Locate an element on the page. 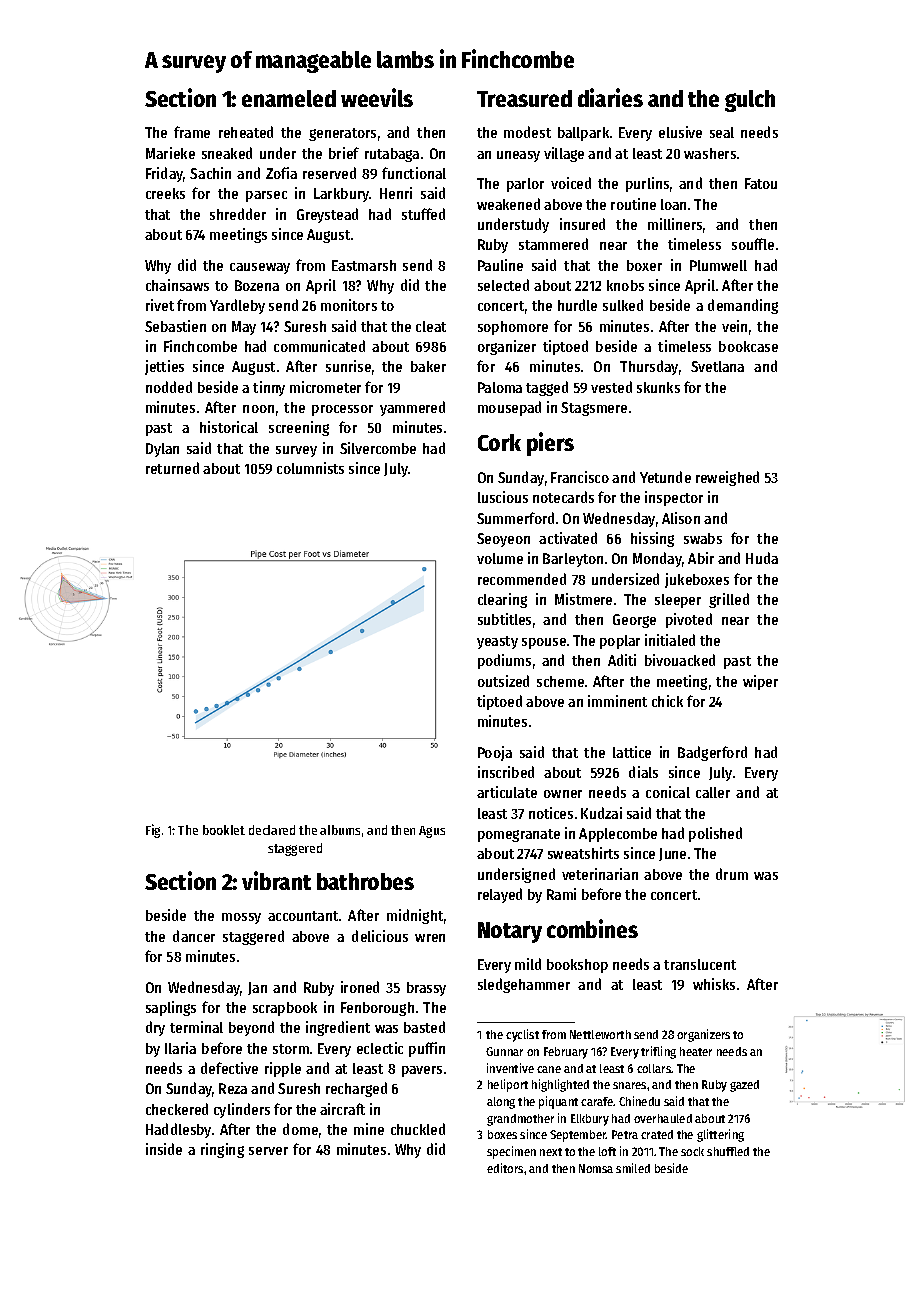 This image has width=924, height=1314. diaries is located at coordinates (610, 97).
